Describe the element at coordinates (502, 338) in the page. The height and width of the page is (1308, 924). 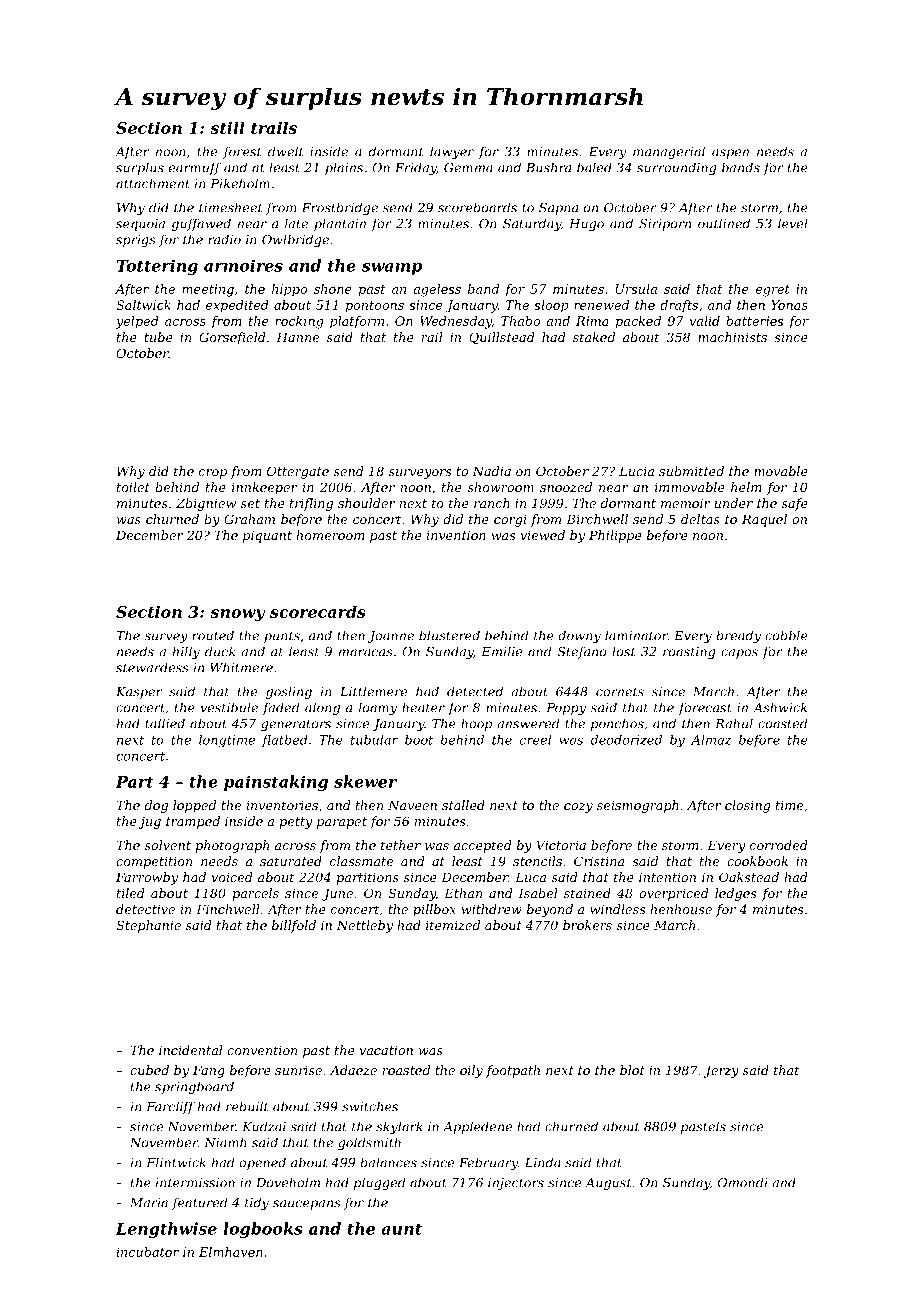
I see `Quillstead` at that location.
